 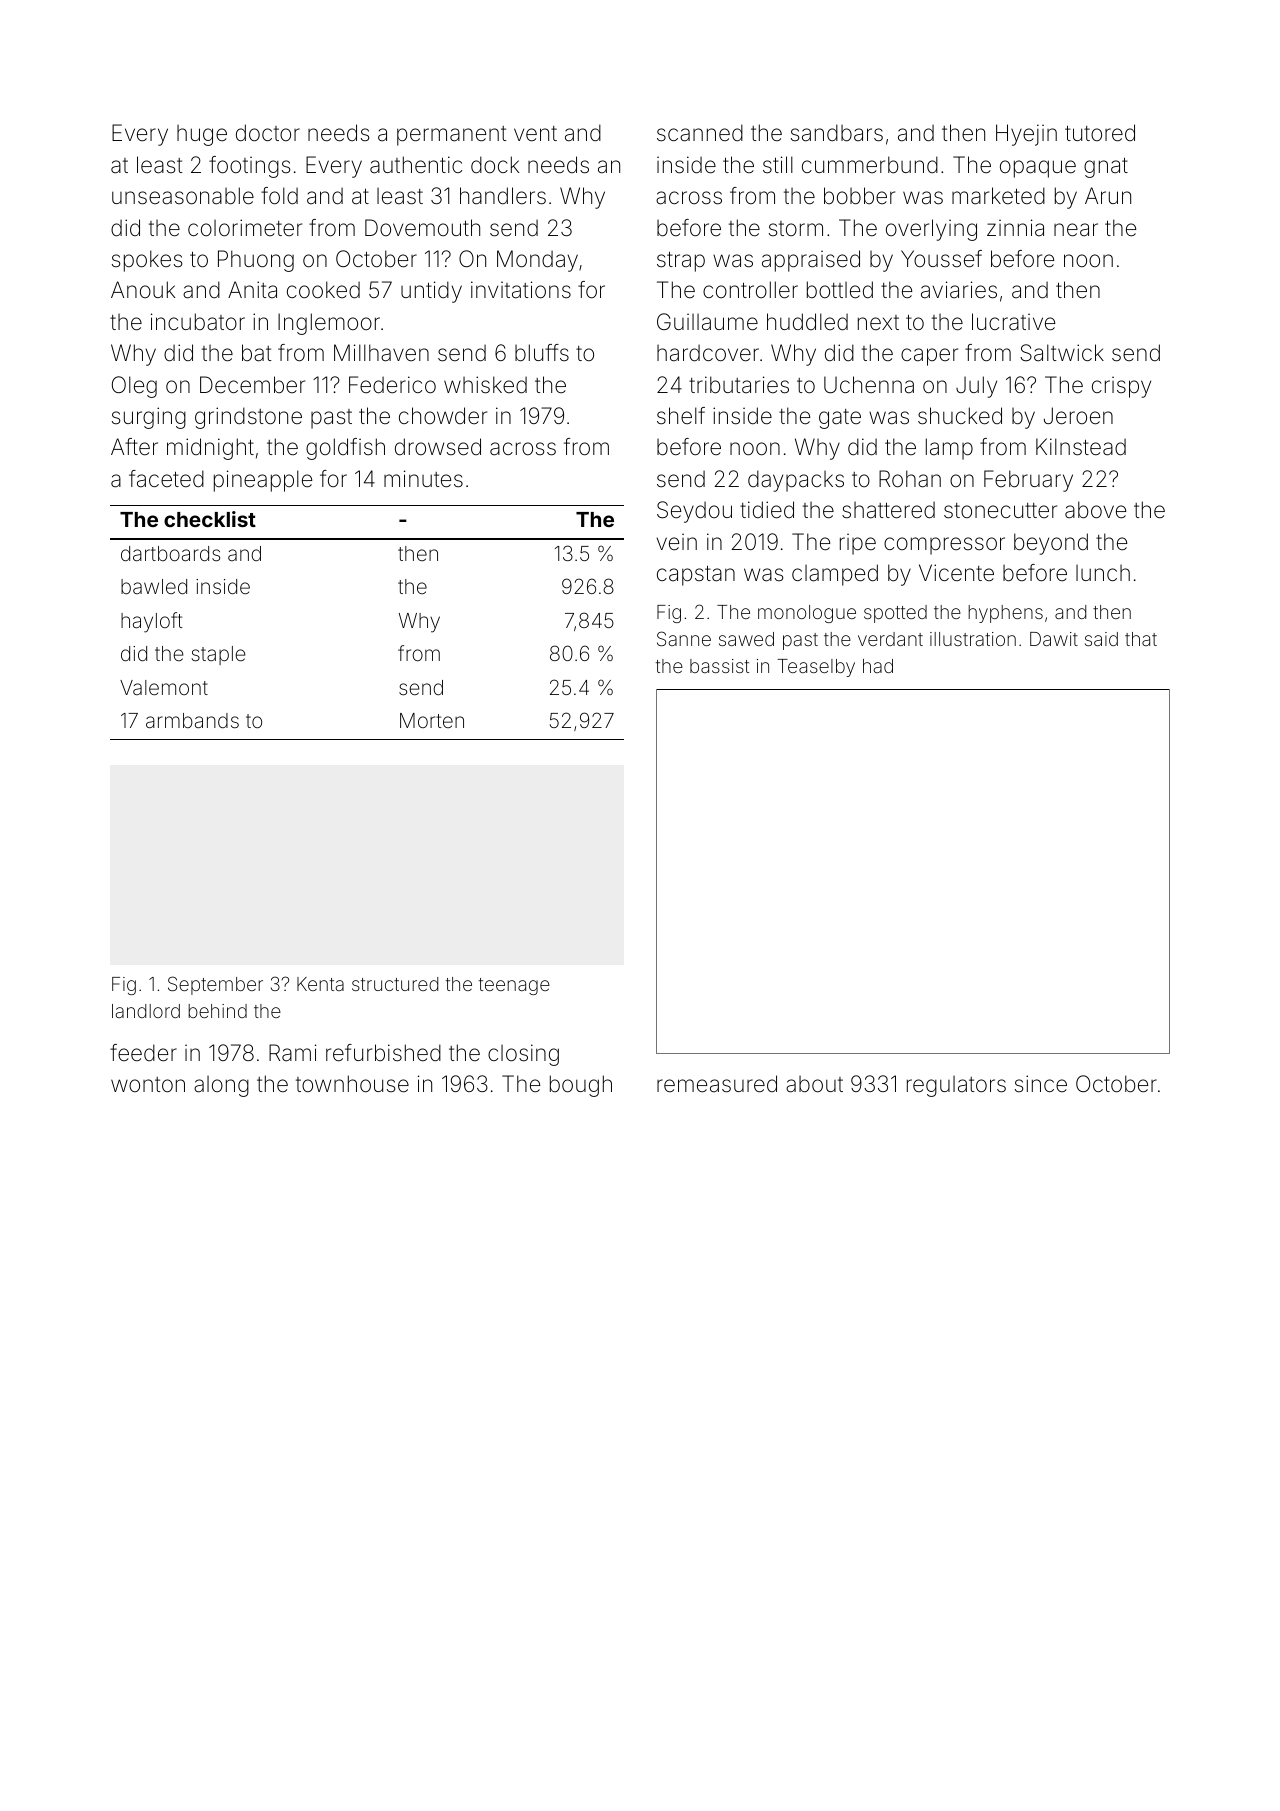 What do you see at coordinates (684, 638) in the document?
I see `Sanne` at bounding box center [684, 638].
